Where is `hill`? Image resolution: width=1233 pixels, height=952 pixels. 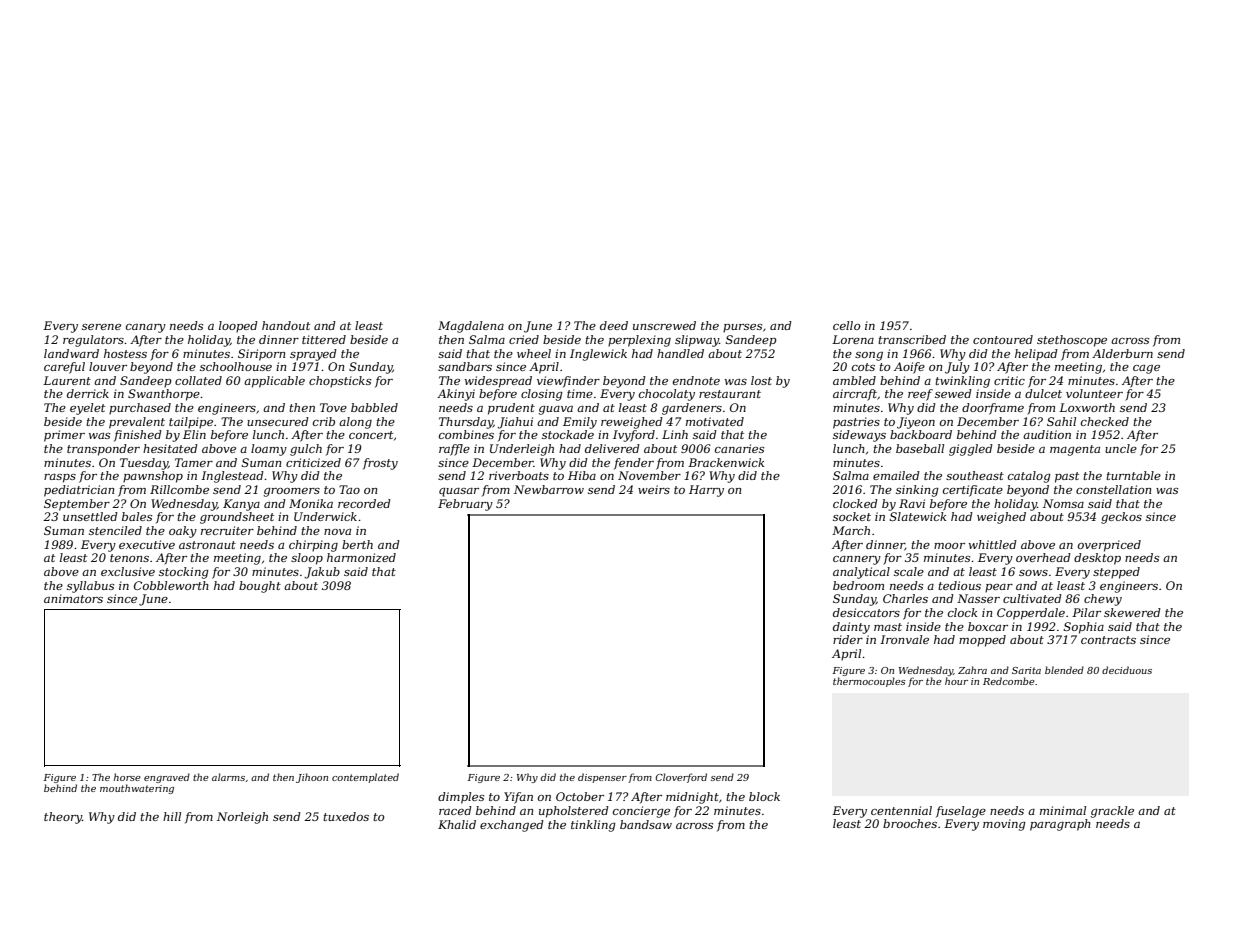 hill is located at coordinates (172, 816).
